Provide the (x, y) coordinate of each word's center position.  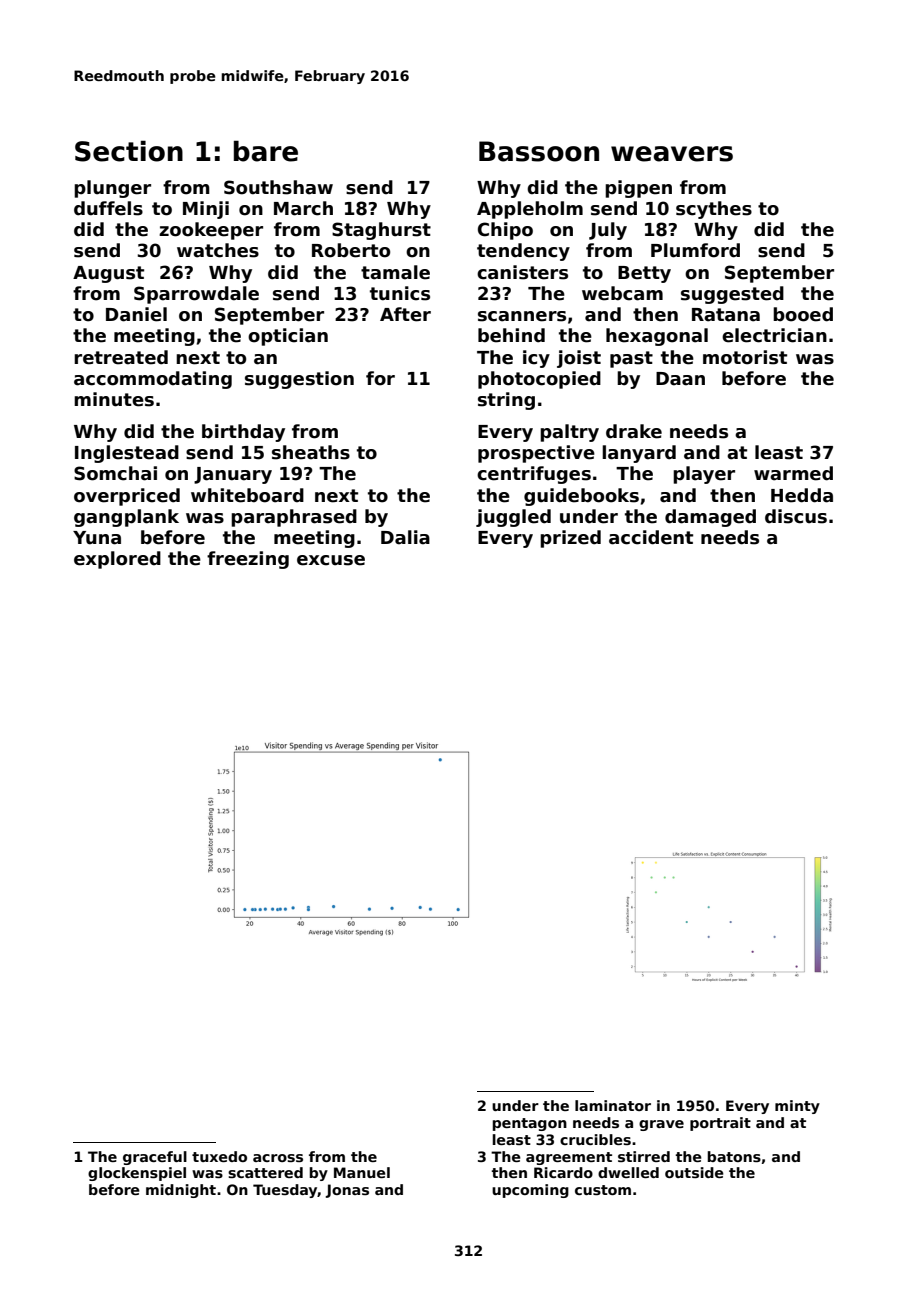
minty (797, 1107)
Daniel (136, 314)
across (278, 1158)
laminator (613, 1105)
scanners (522, 316)
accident (651, 537)
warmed (793, 473)
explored (117, 560)
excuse (331, 560)
